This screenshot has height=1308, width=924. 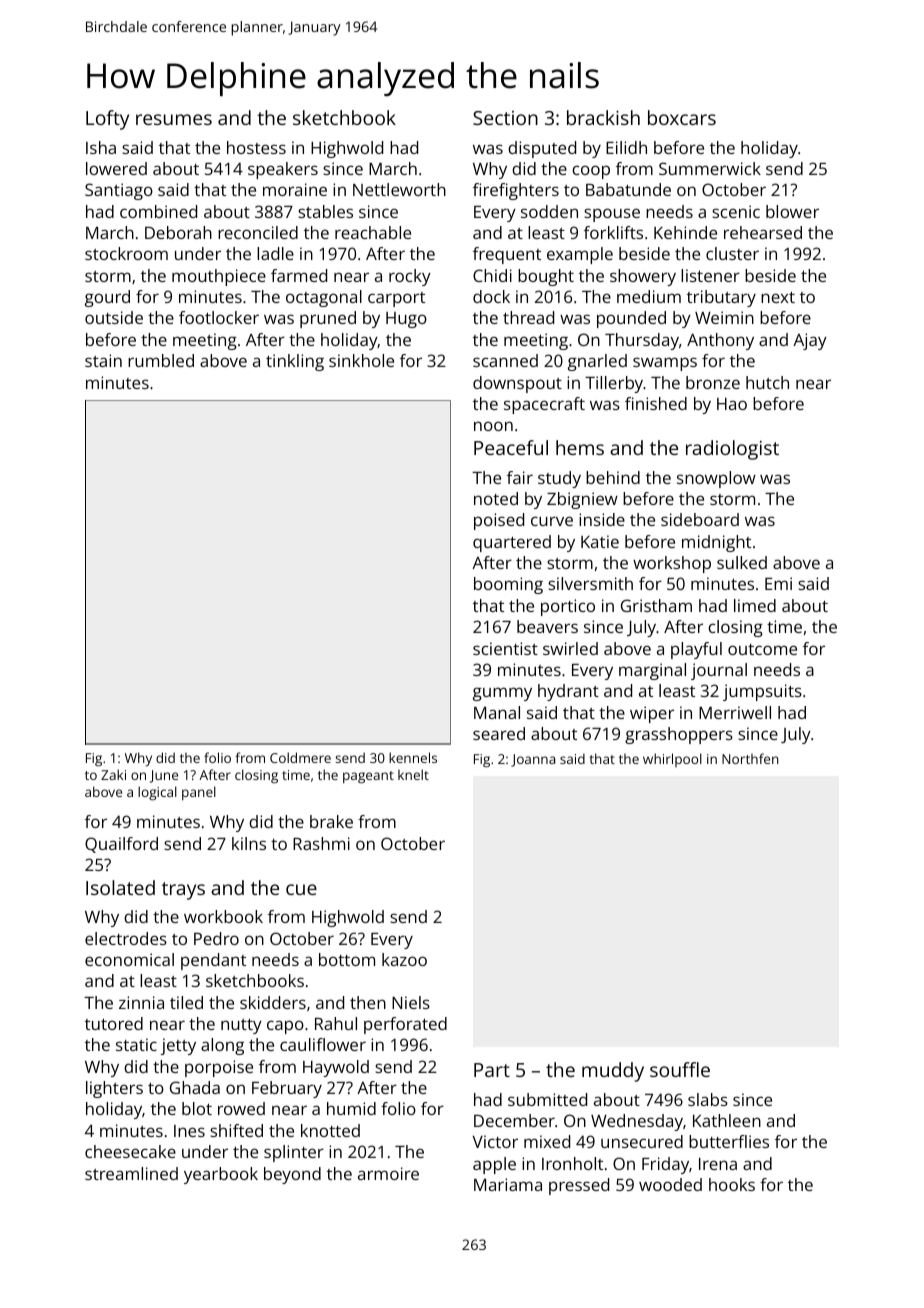 I want to click on sinkhole, so click(x=361, y=360).
